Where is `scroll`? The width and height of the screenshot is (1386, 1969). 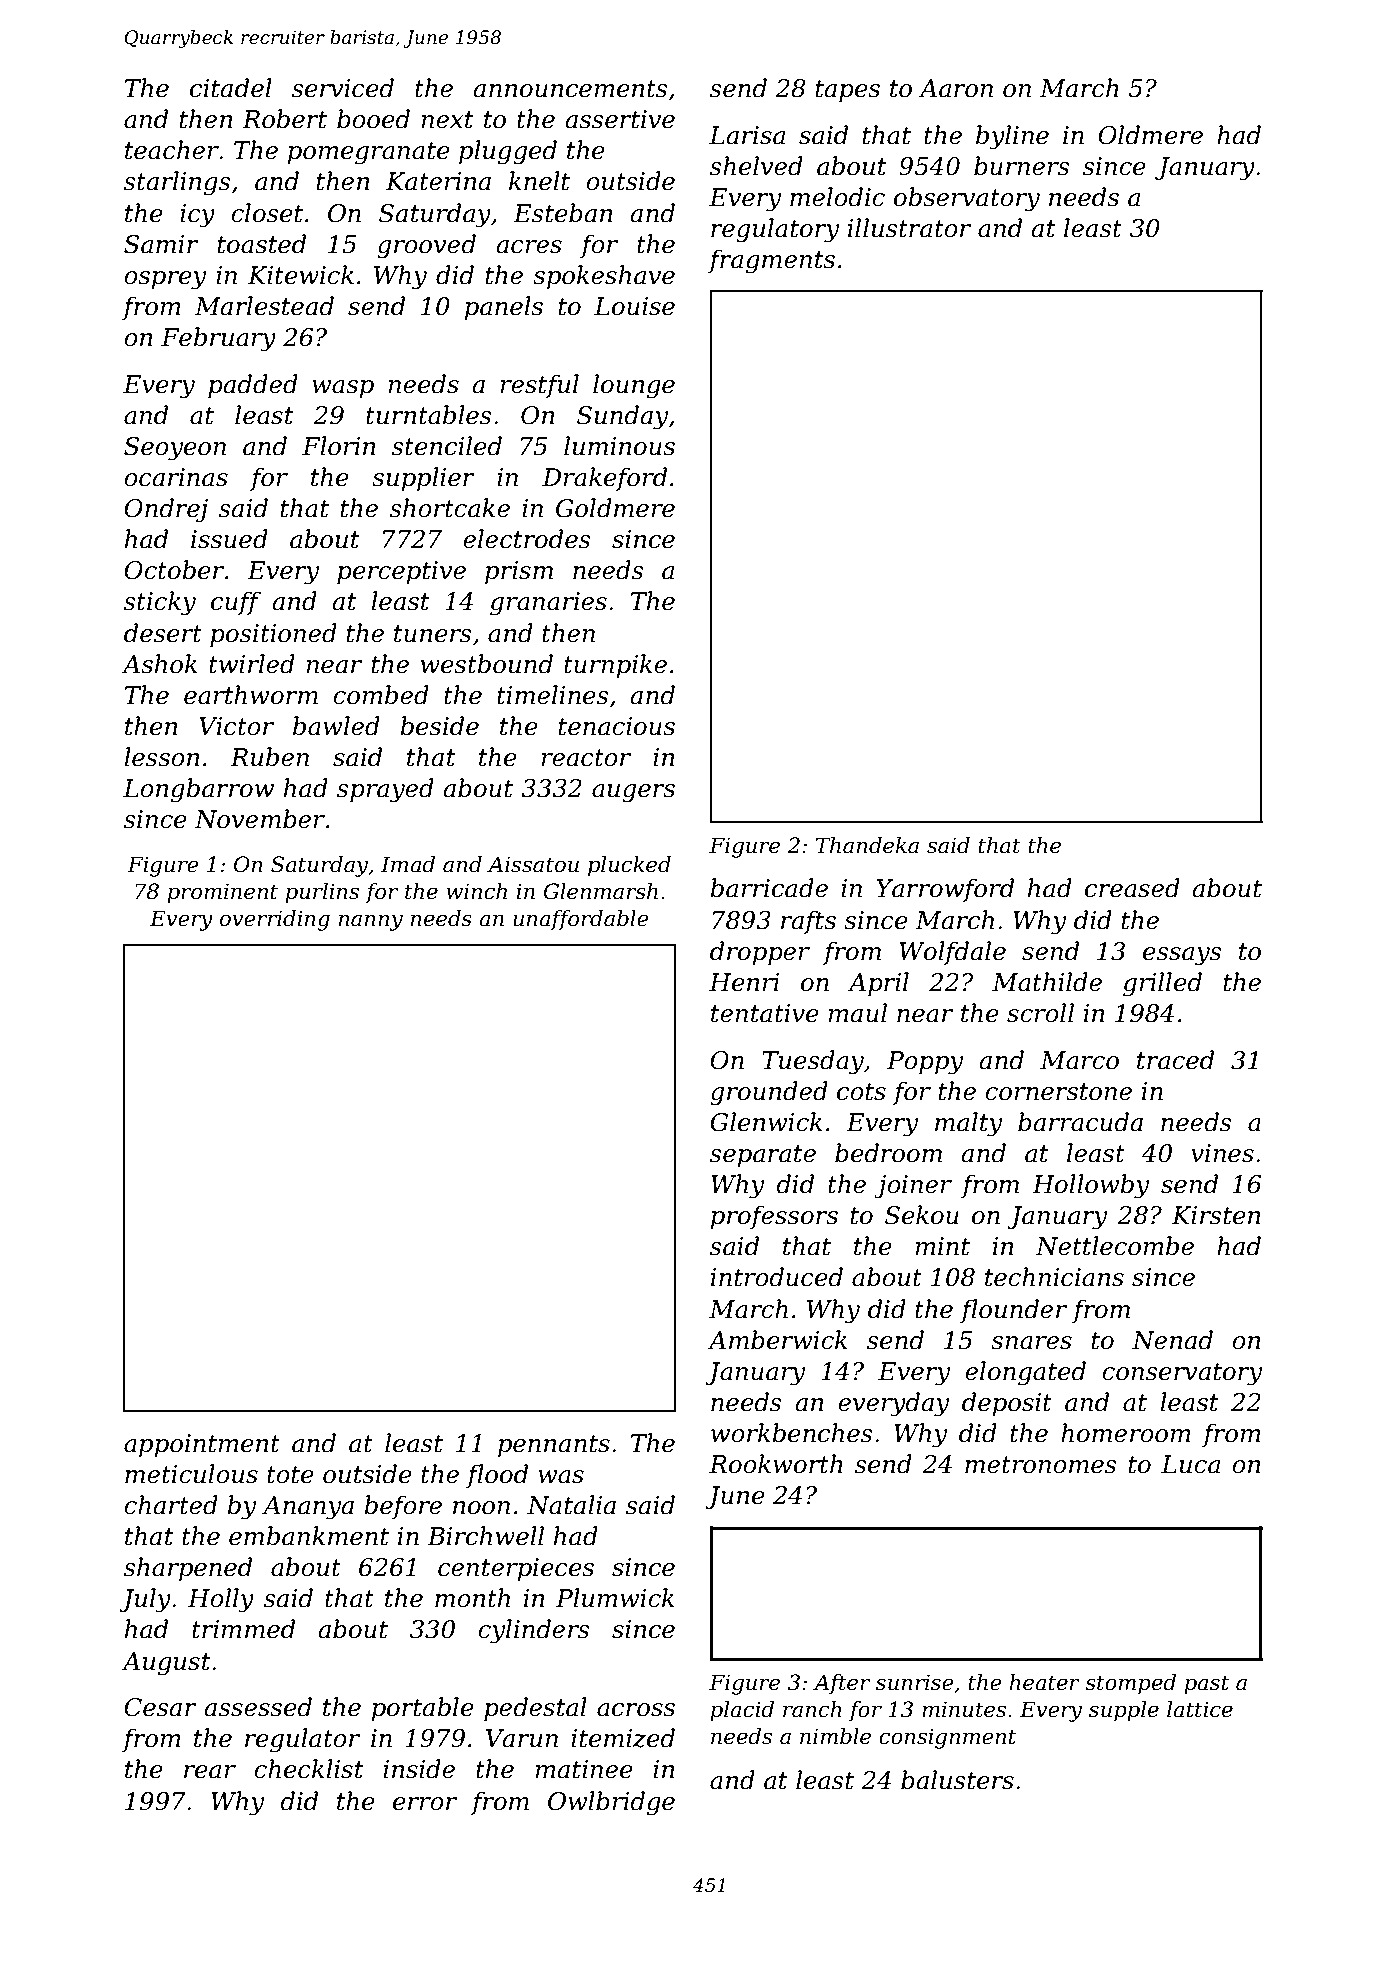
scroll is located at coordinates (1040, 1013).
